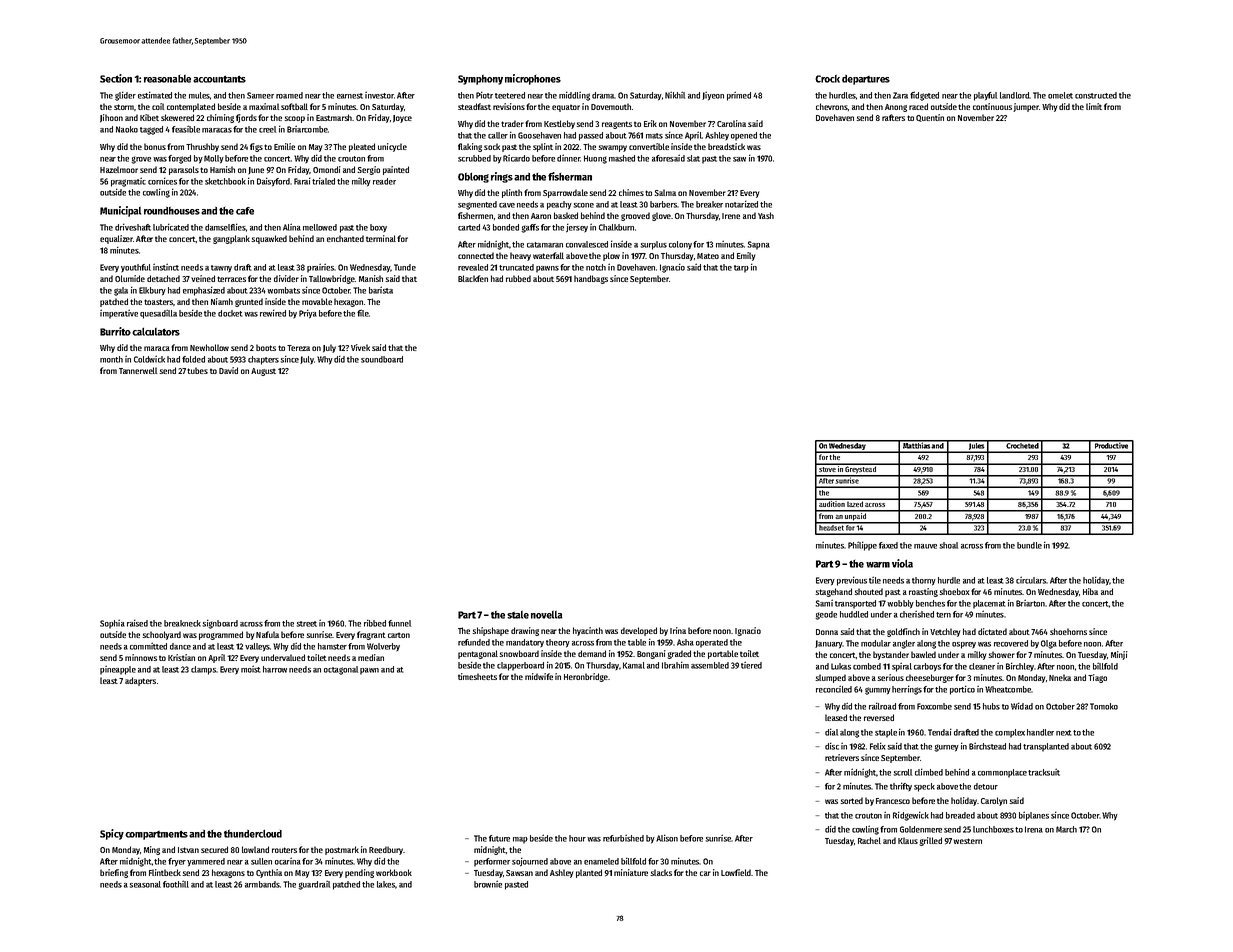  Describe the element at coordinates (539, 676) in the page. I see `midwife` at that location.
